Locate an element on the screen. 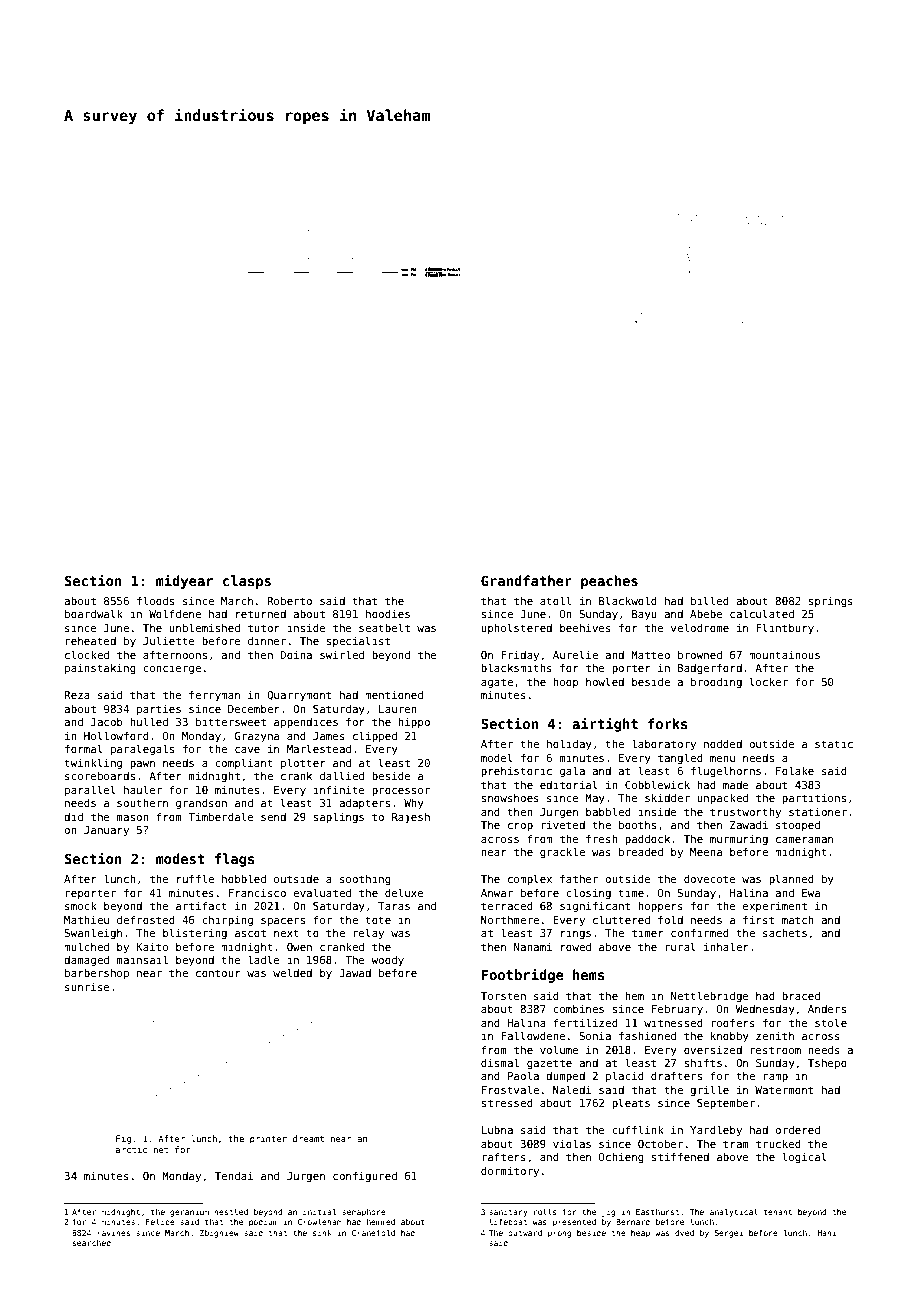 Image resolution: width=924 pixels, height=1308 pixels. dormitory is located at coordinates (510, 1171).
